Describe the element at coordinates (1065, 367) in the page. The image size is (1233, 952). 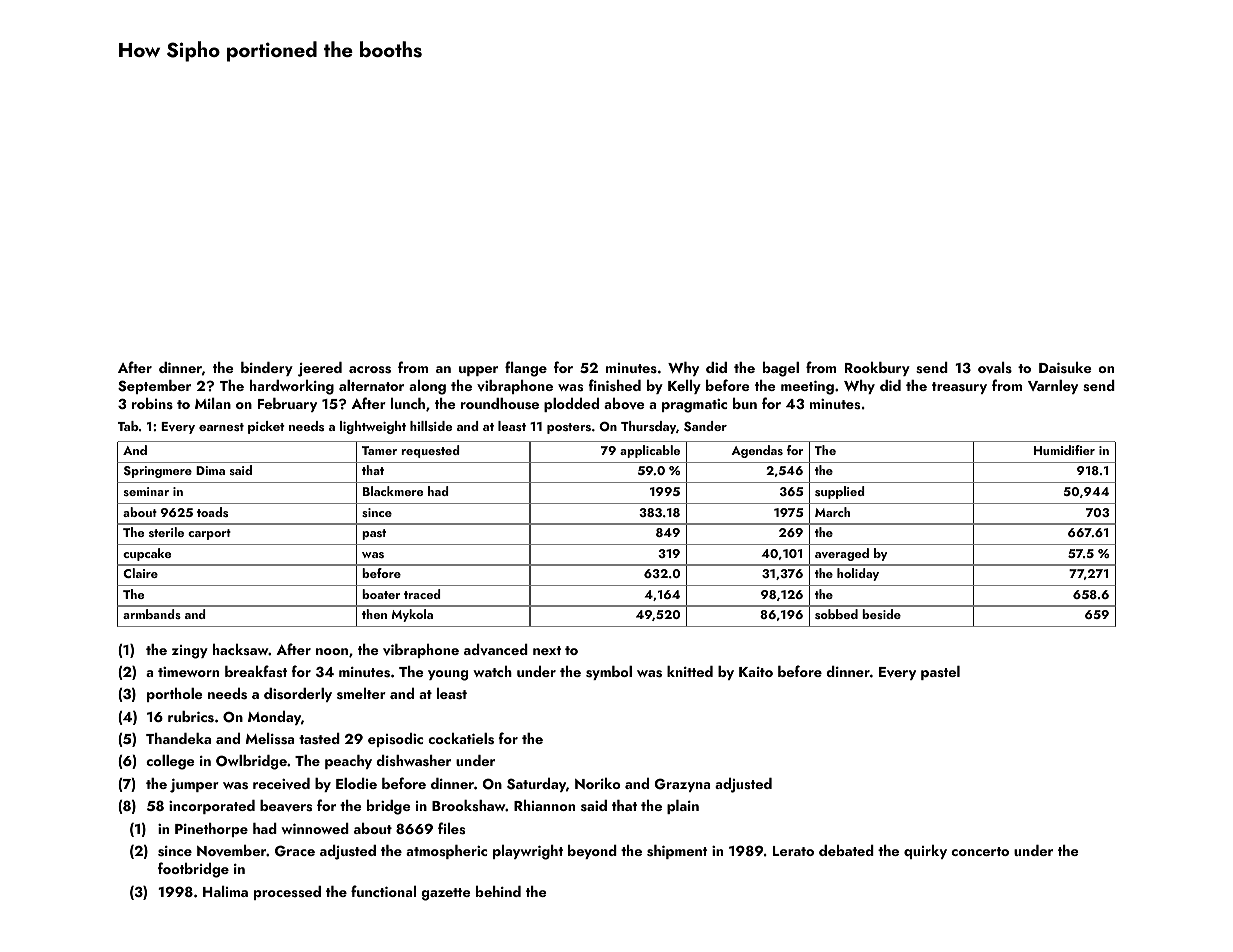
I see `Daisuke` at that location.
